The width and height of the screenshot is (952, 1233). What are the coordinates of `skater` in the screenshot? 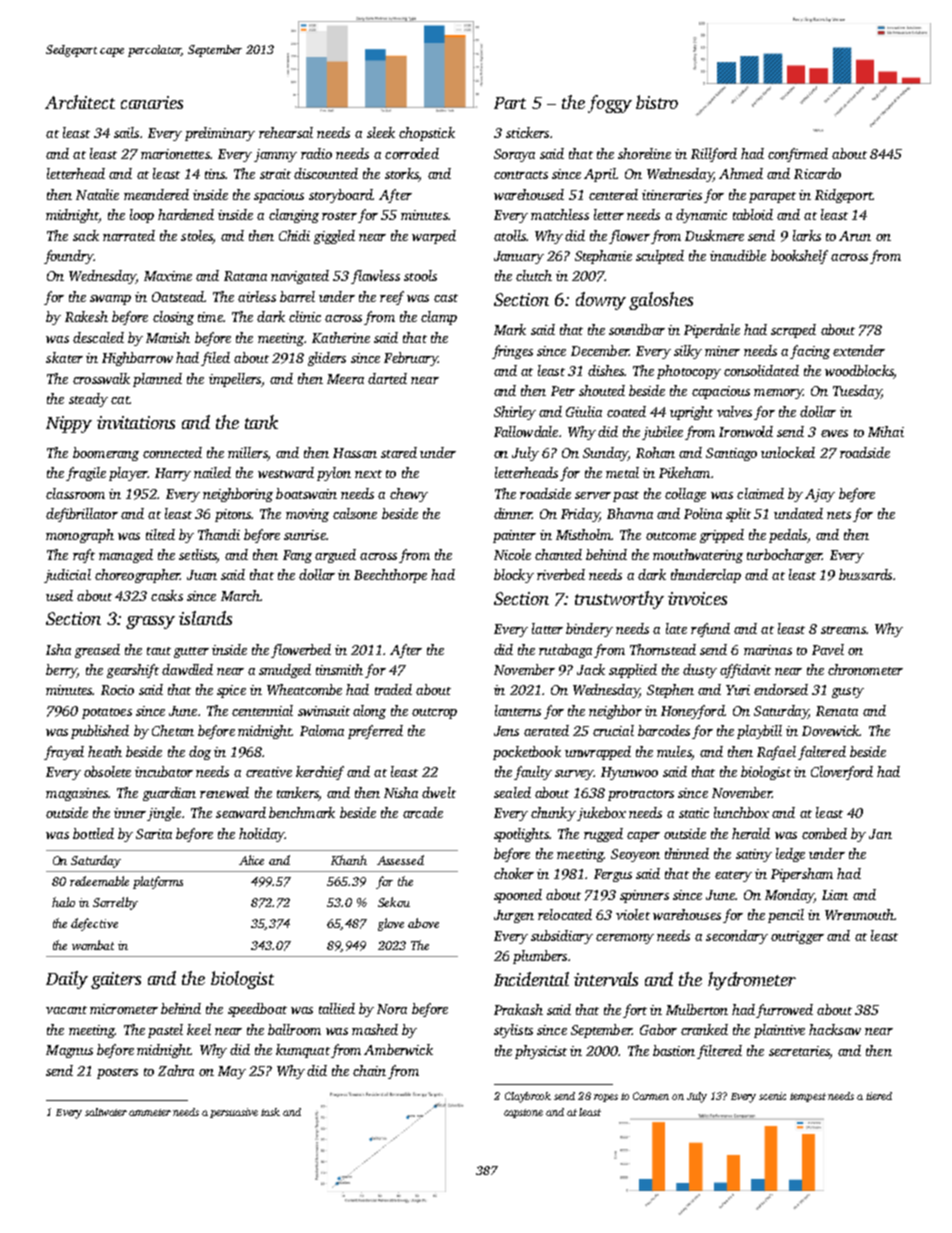 It's located at (64, 357).
